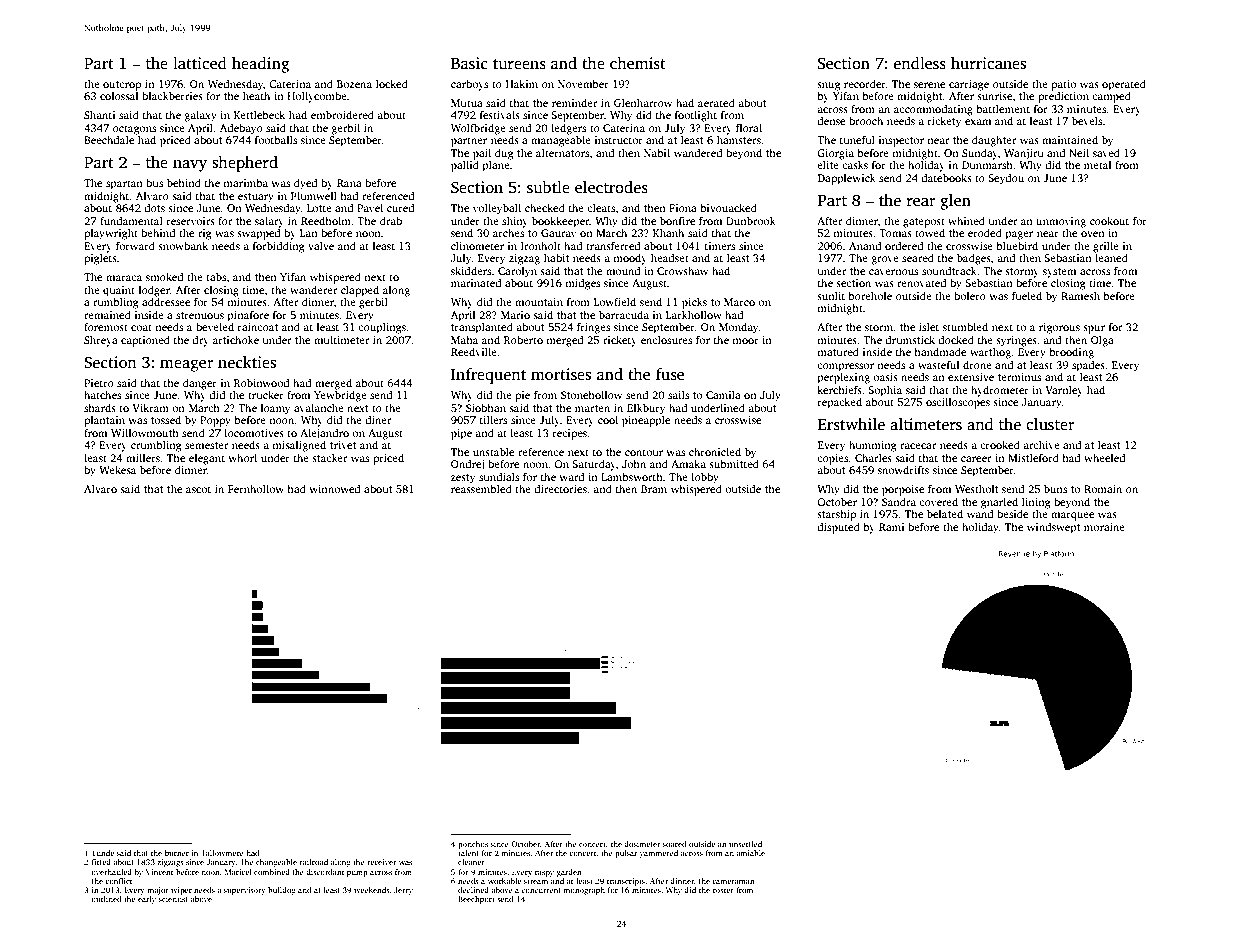  Describe the element at coordinates (354, 84) in the screenshot. I see `Bozena` at that location.
